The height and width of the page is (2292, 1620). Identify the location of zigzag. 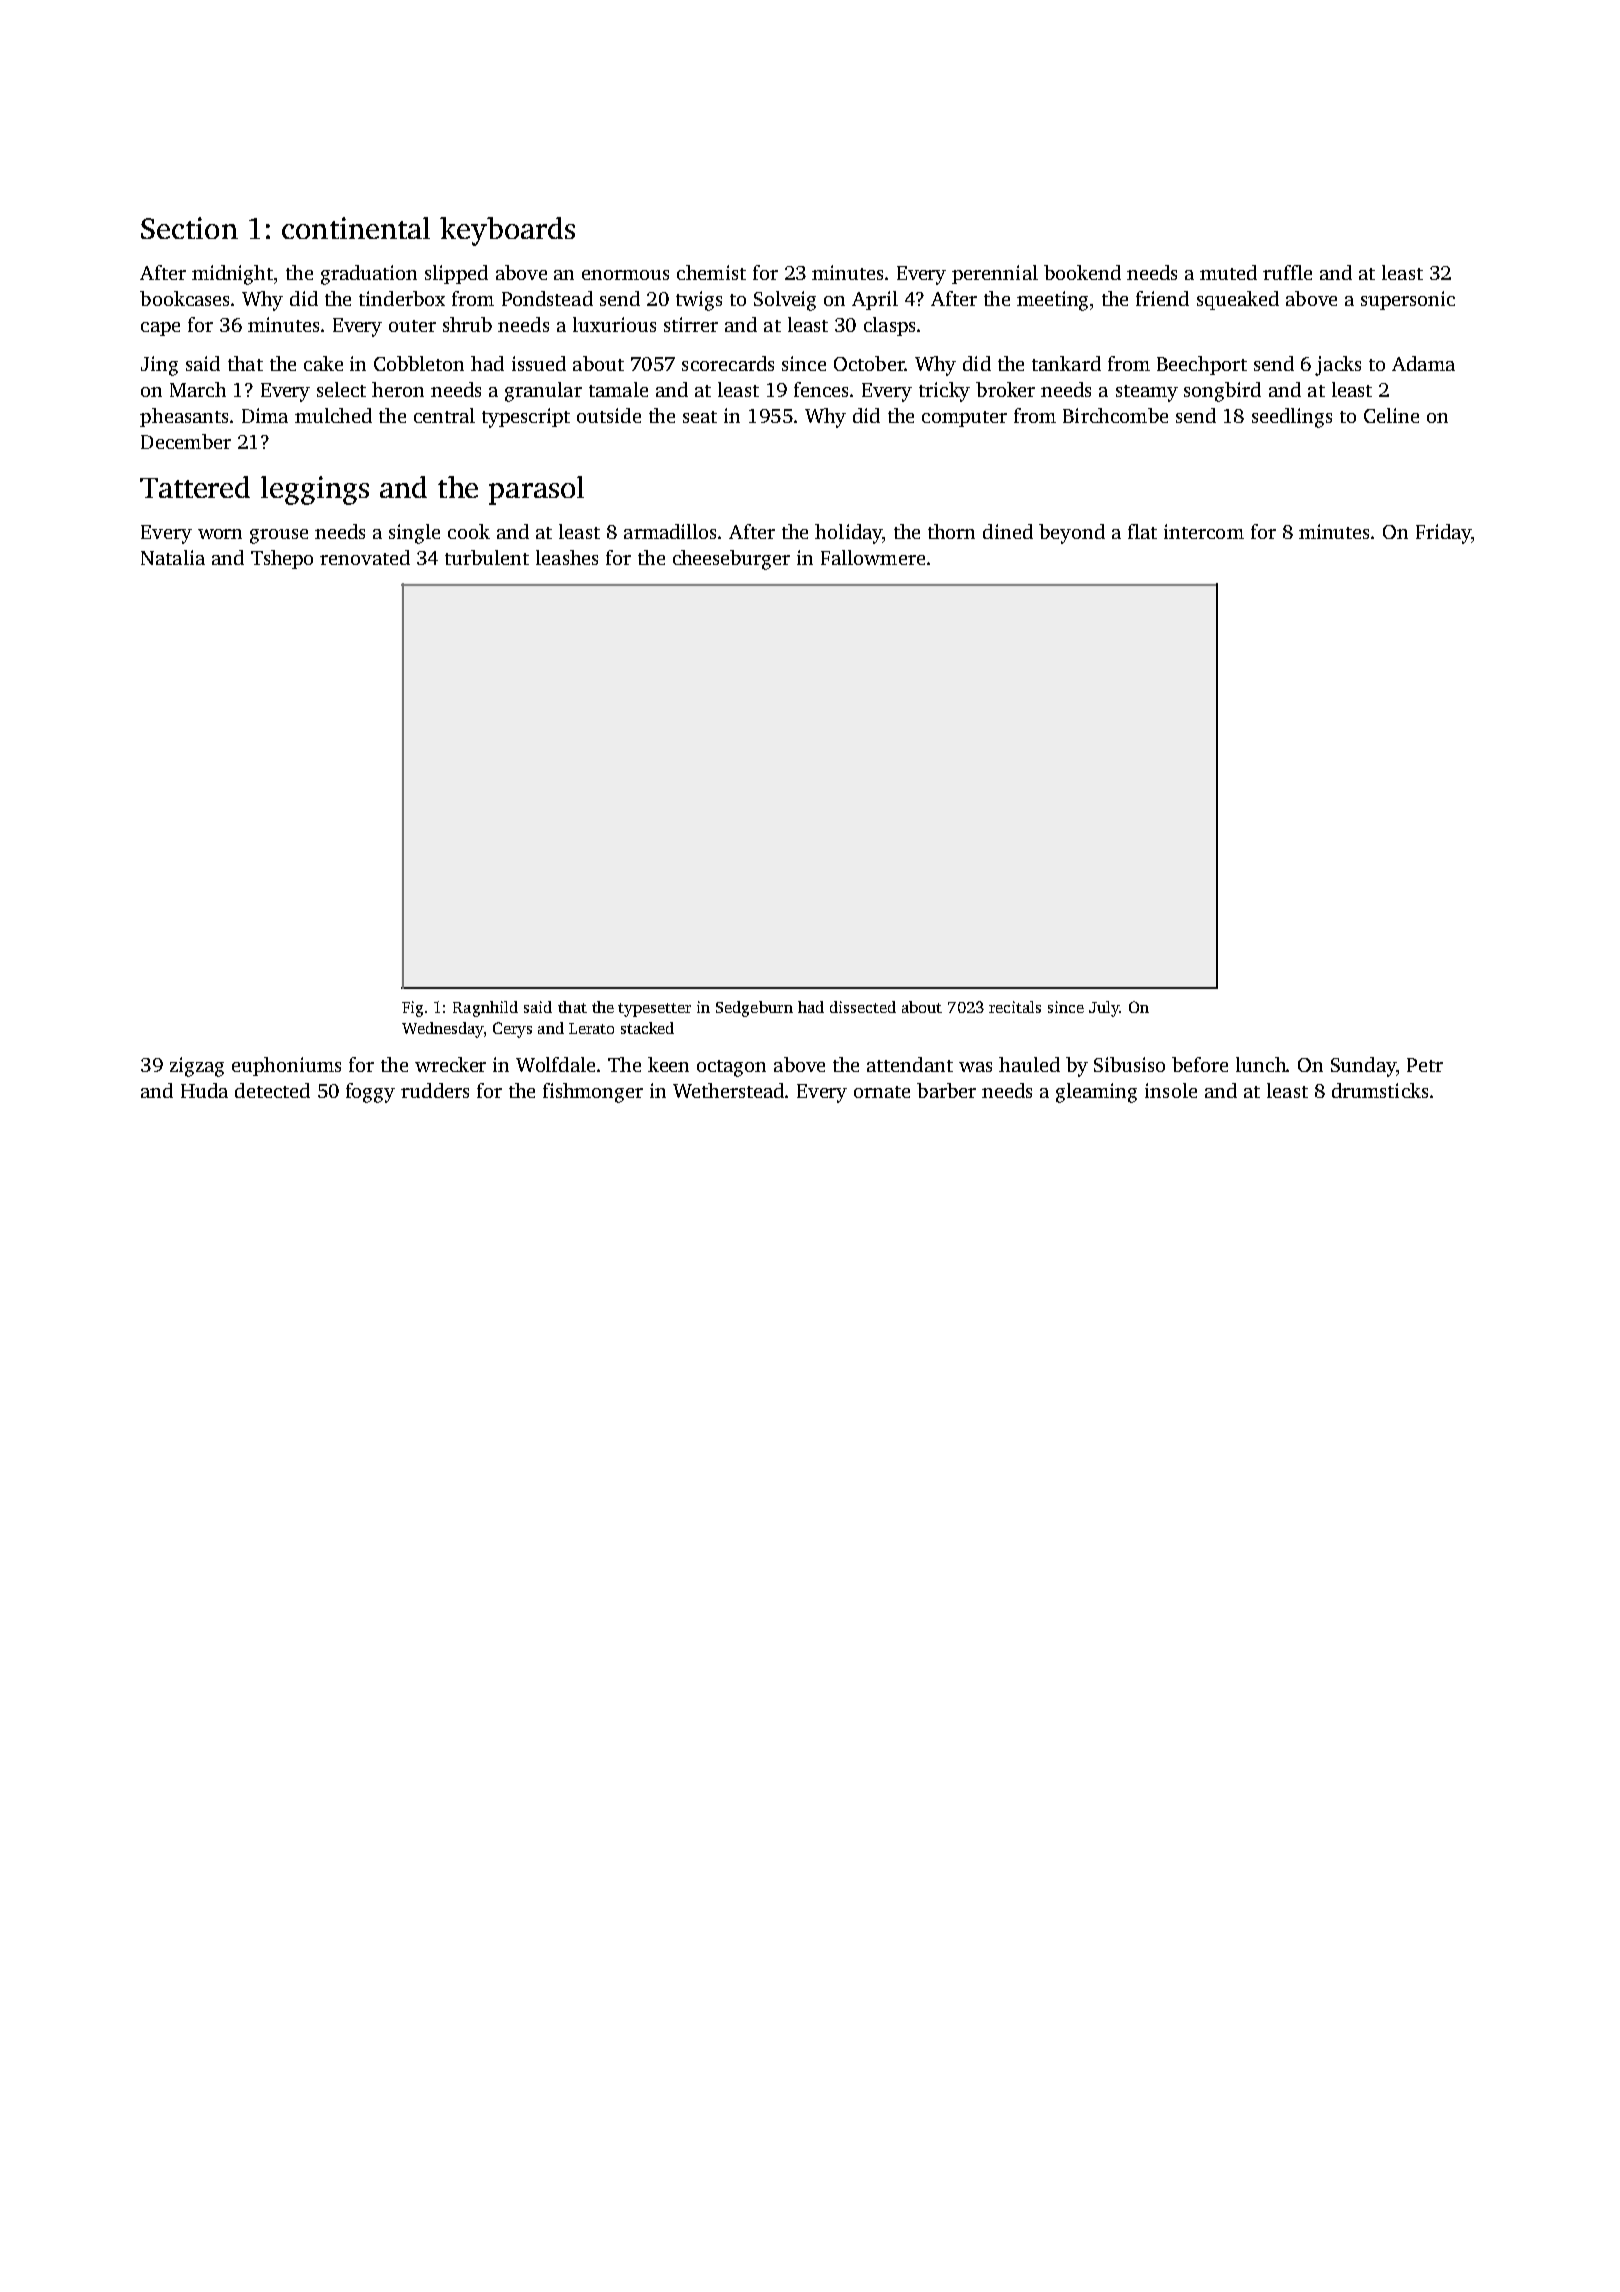
(197, 1067).
